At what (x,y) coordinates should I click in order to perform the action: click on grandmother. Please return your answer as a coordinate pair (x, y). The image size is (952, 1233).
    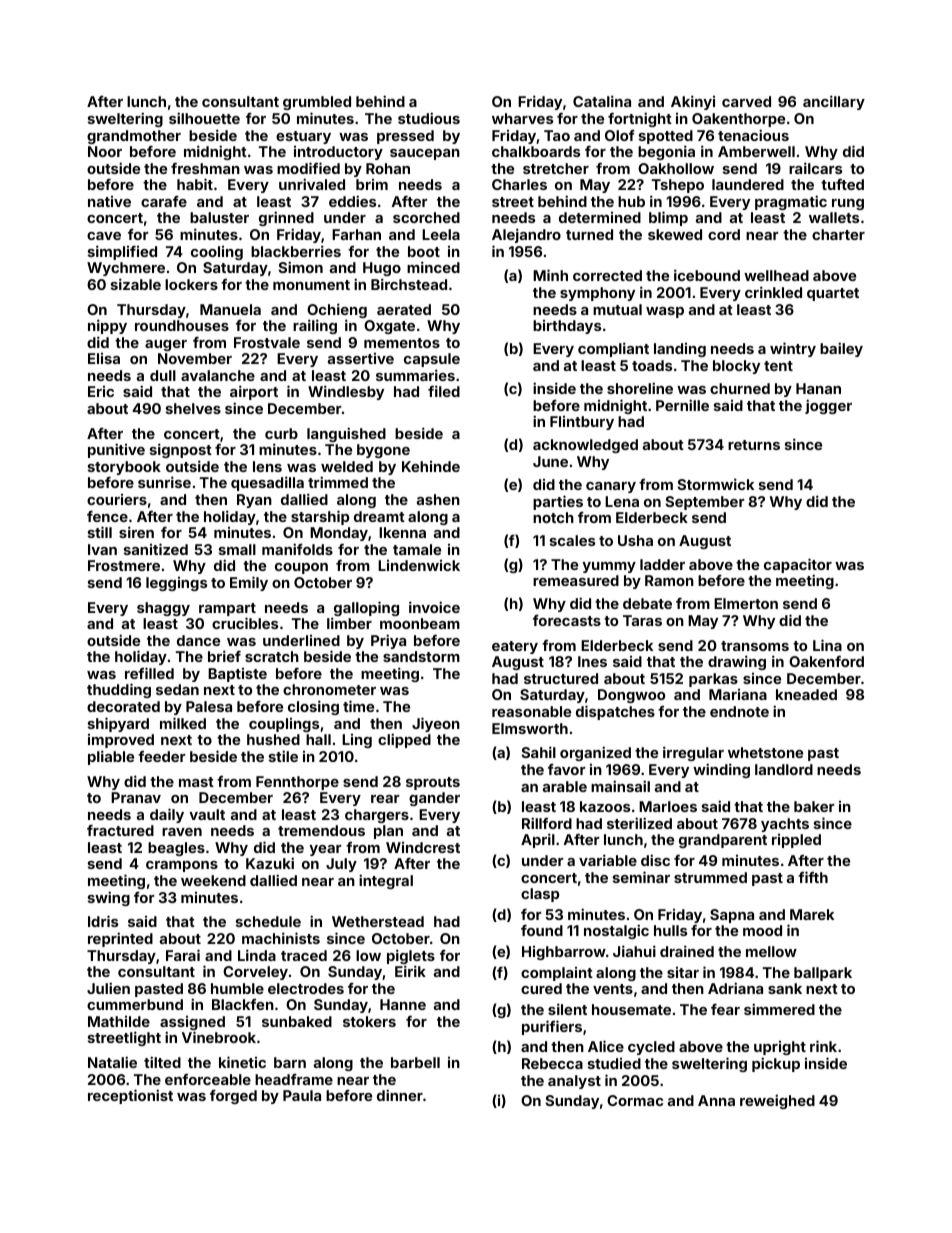
    Looking at the image, I should click on (134, 137).
